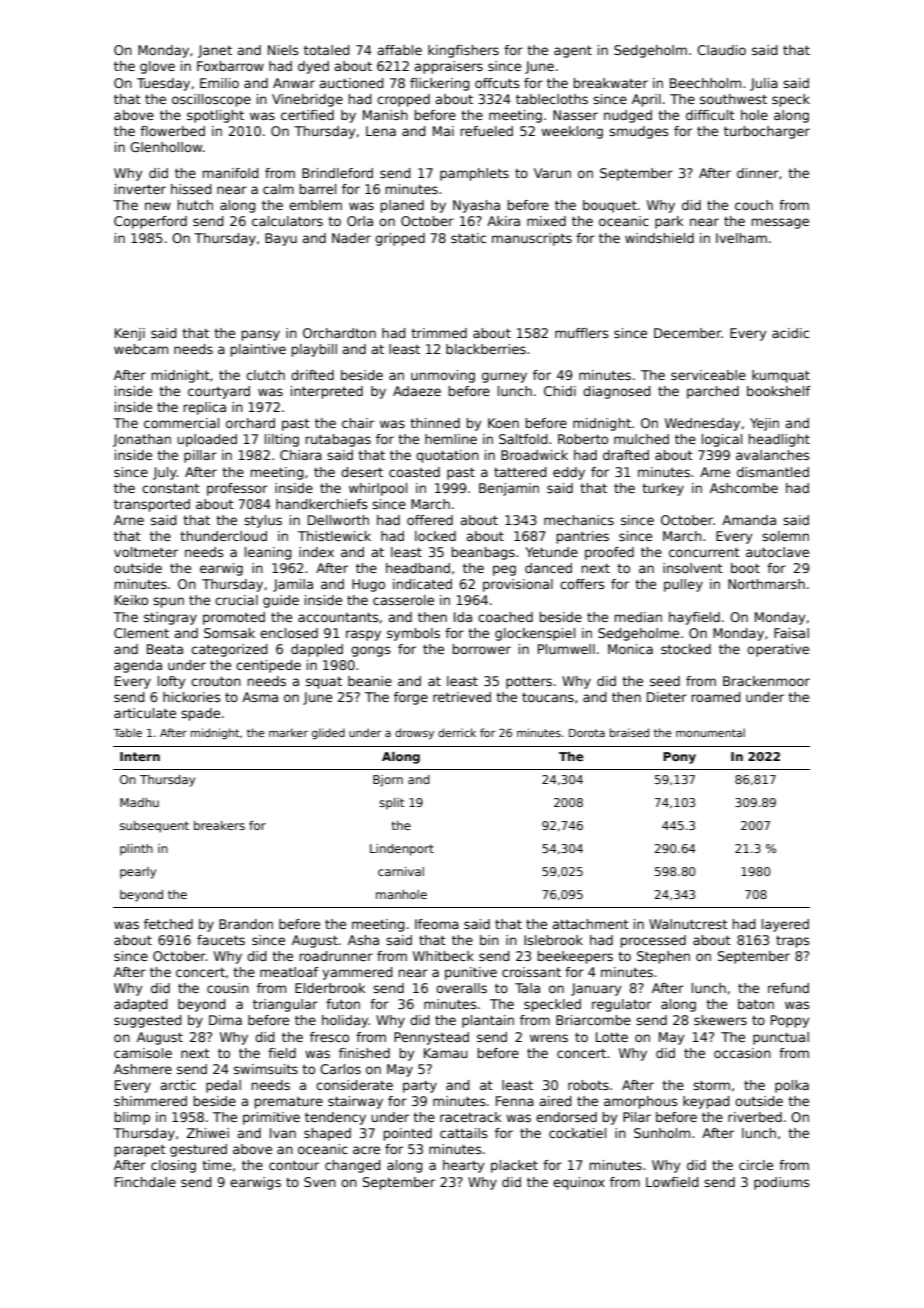  What do you see at coordinates (758, 173) in the page?
I see `dinner` at bounding box center [758, 173].
